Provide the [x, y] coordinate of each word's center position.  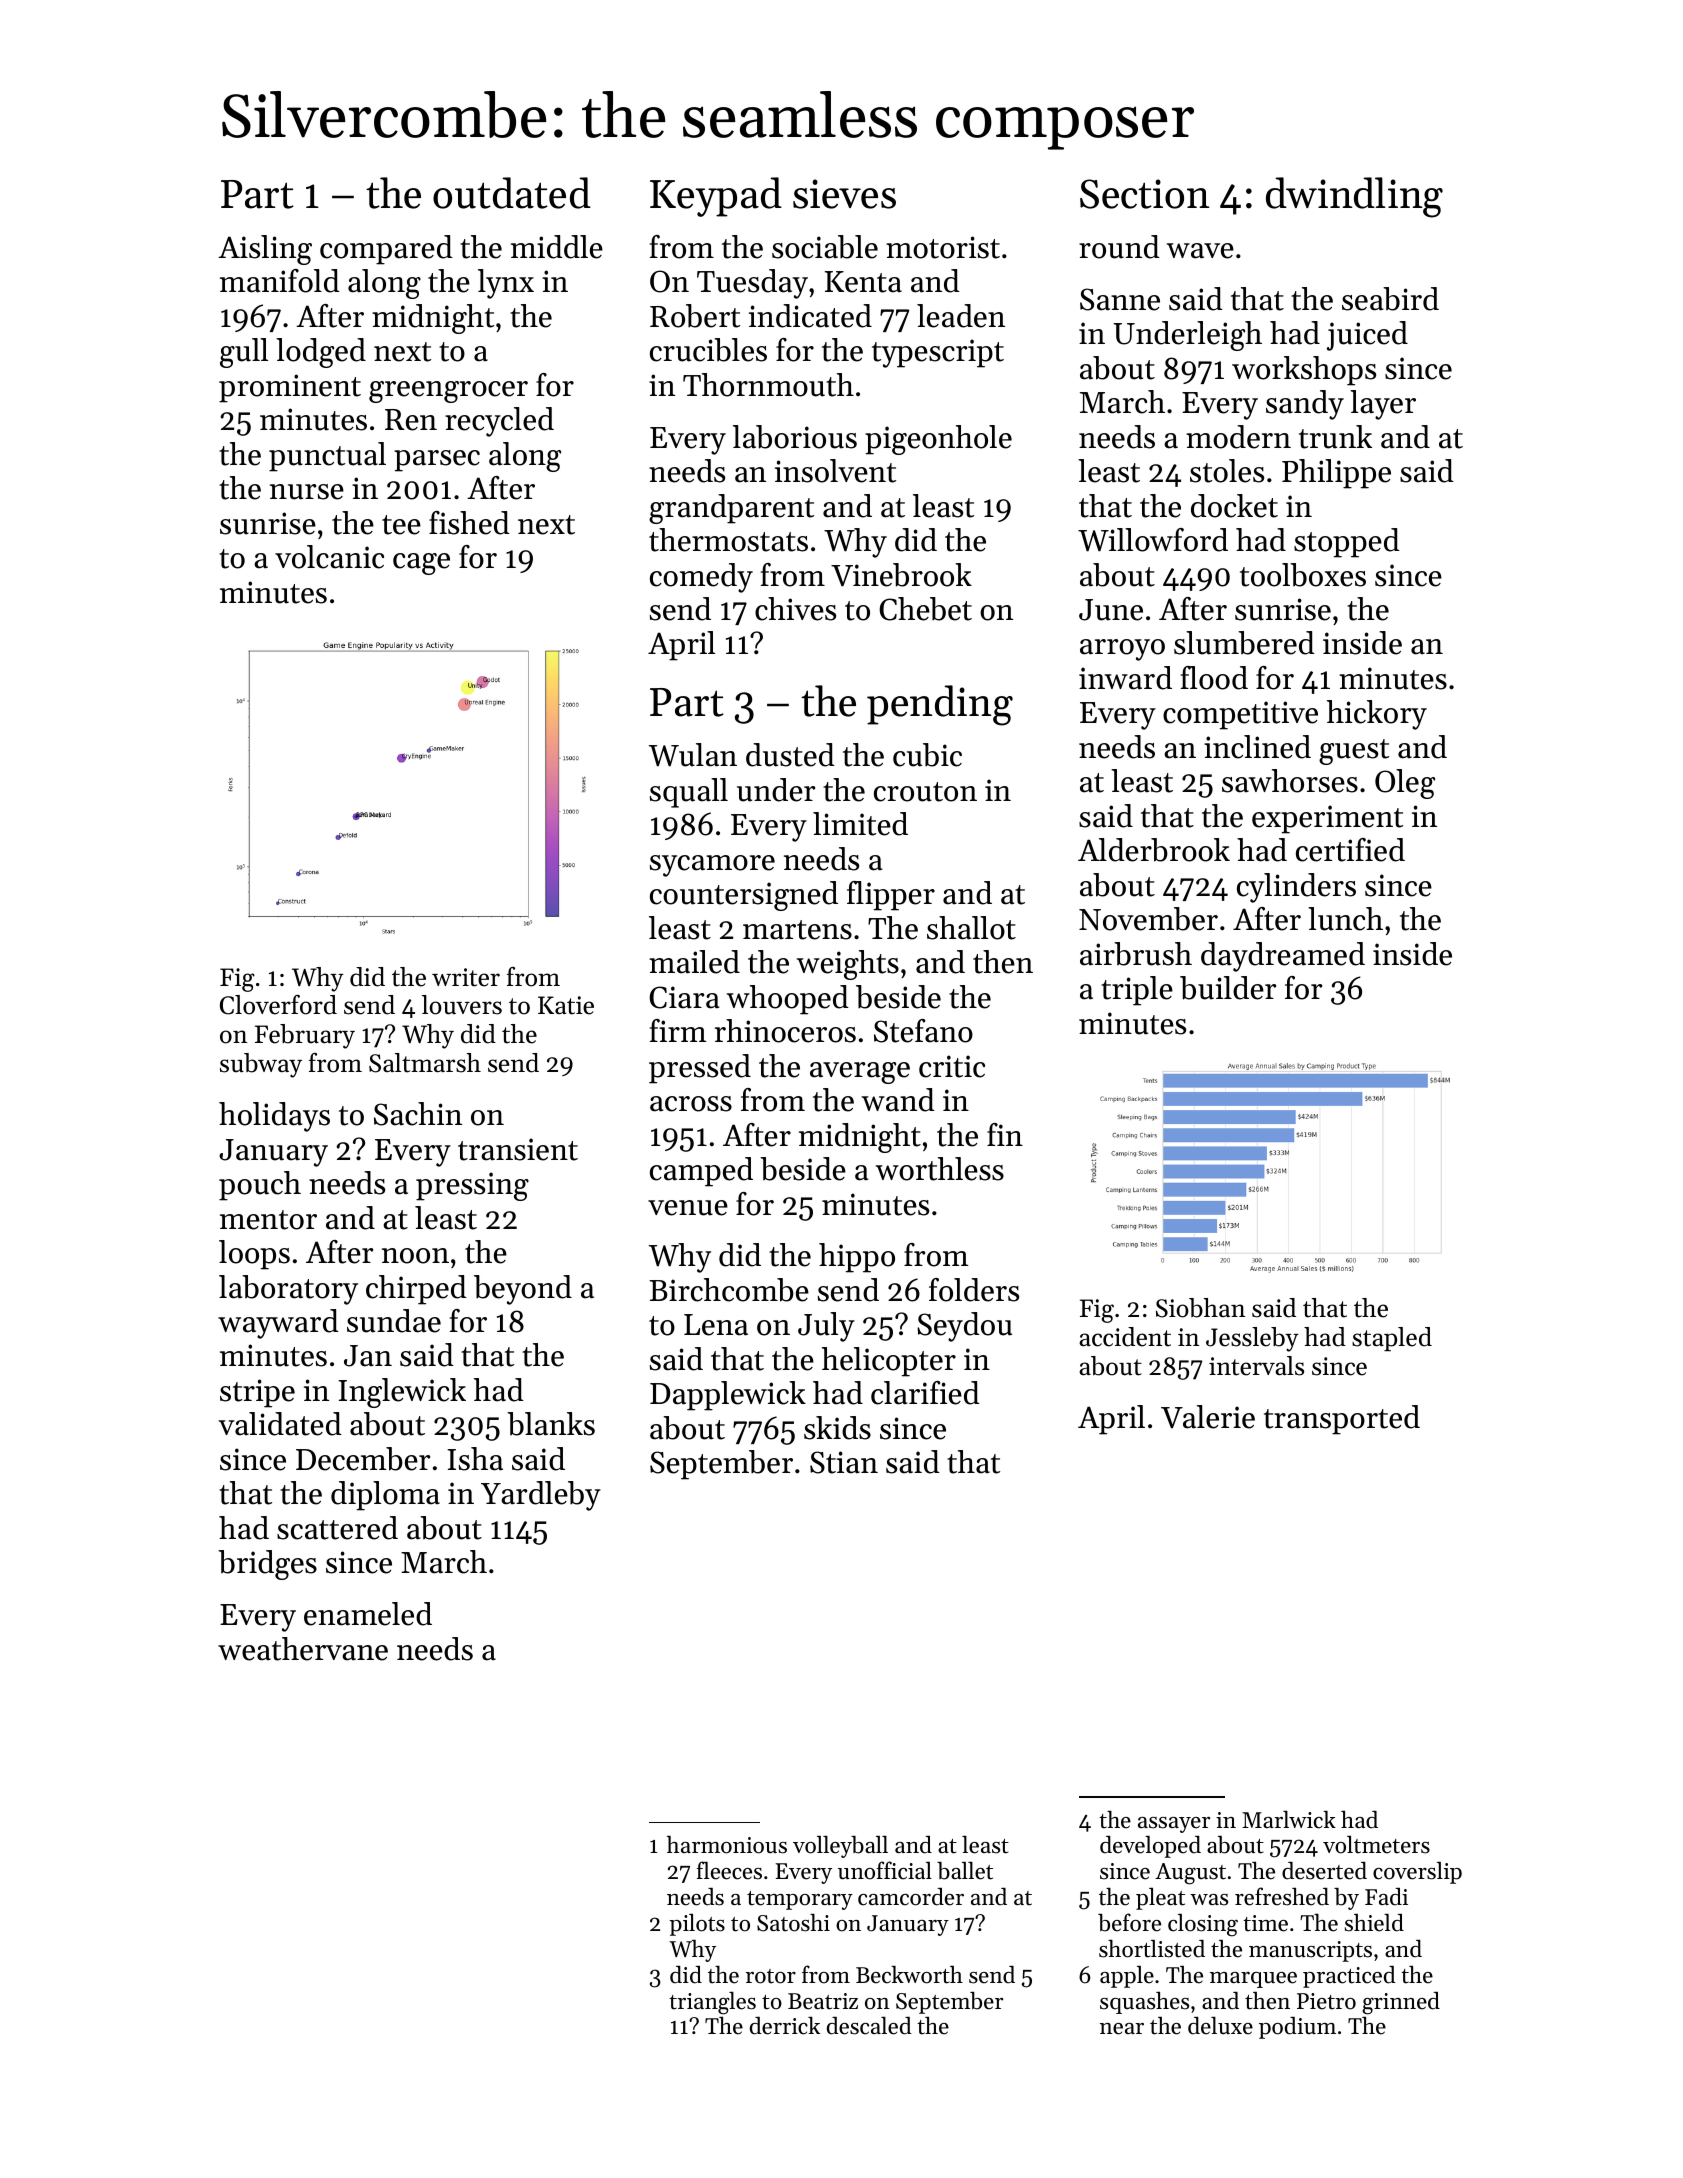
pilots [697, 1925]
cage [421, 564]
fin [1005, 1134]
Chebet [925, 609]
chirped [416, 1290]
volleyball [840, 1846]
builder [1228, 988]
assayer [1174, 1825]
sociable [825, 247]
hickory [1377, 715]
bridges [267, 1565]
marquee [1253, 1980]
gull [244, 353]
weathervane [303, 1649]
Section [1144, 194]
